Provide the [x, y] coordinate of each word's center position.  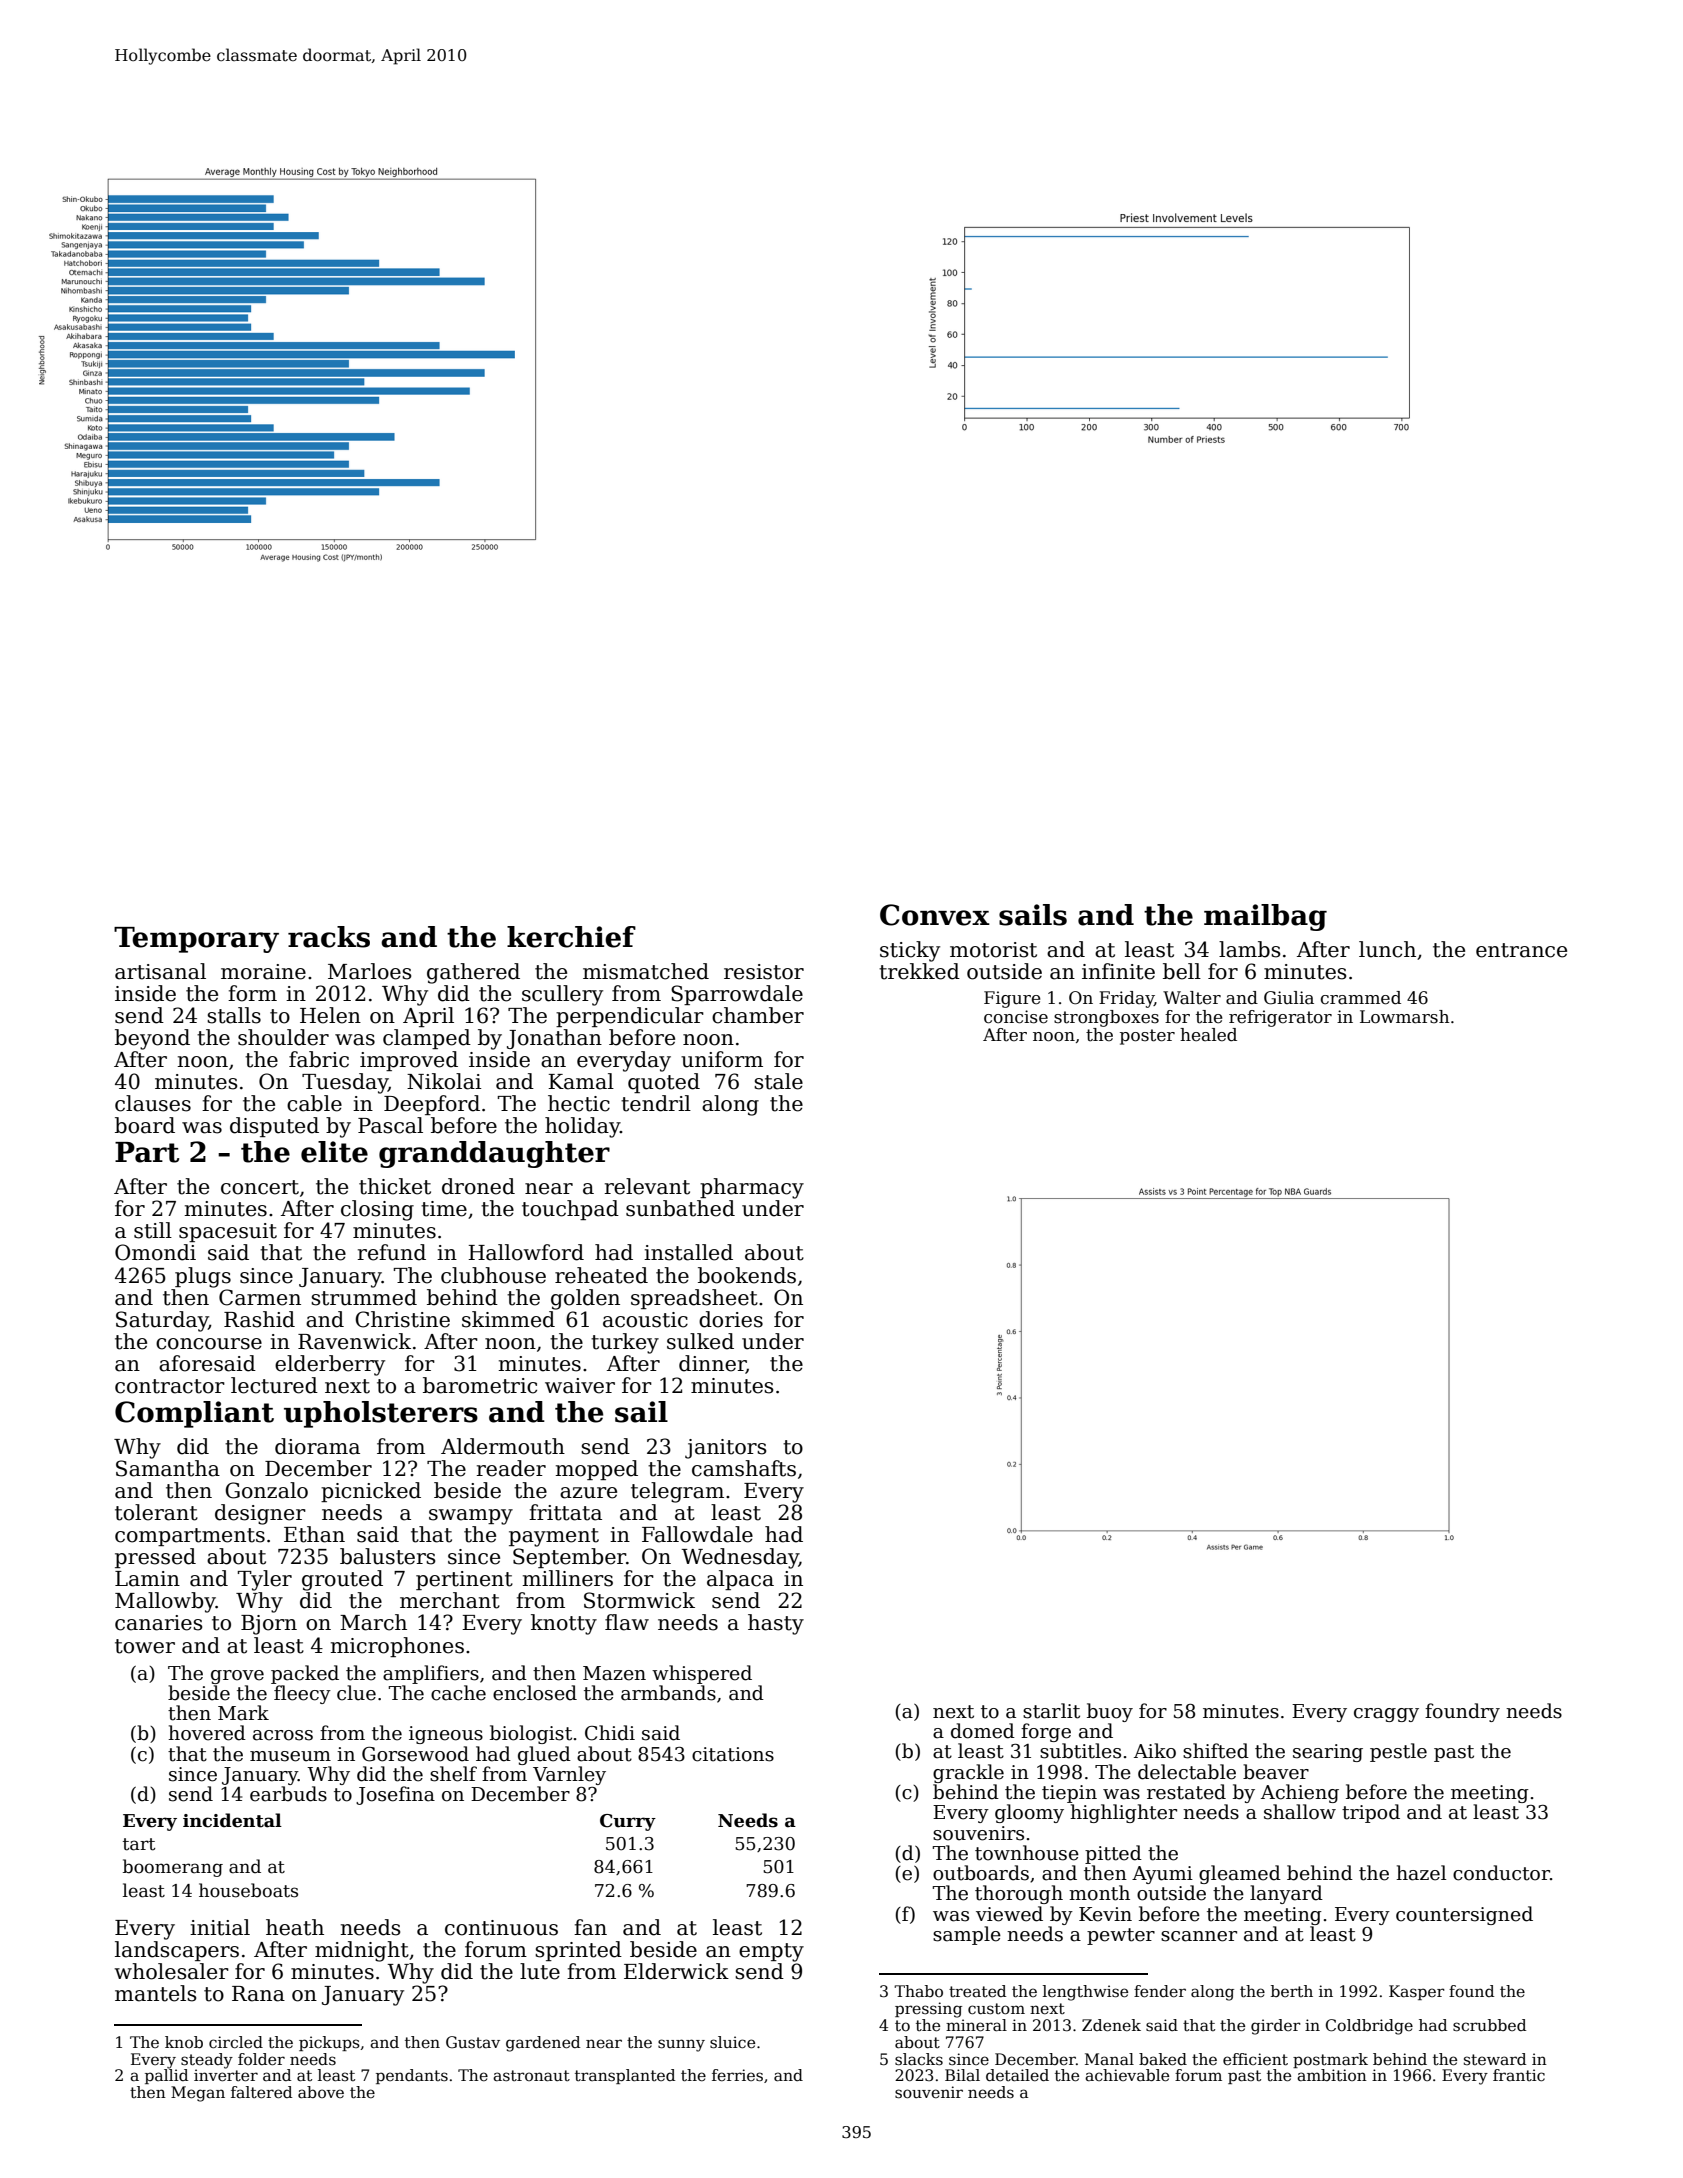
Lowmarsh [1404, 1017]
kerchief [571, 937]
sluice [732, 2042]
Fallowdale [697, 1534]
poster [1147, 1037]
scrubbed [1489, 2025]
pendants [412, 2076]
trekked [919, 971]
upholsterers [381, 1414]
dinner [712, 1364]
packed [305, 1674]
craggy [1386, 1715]
